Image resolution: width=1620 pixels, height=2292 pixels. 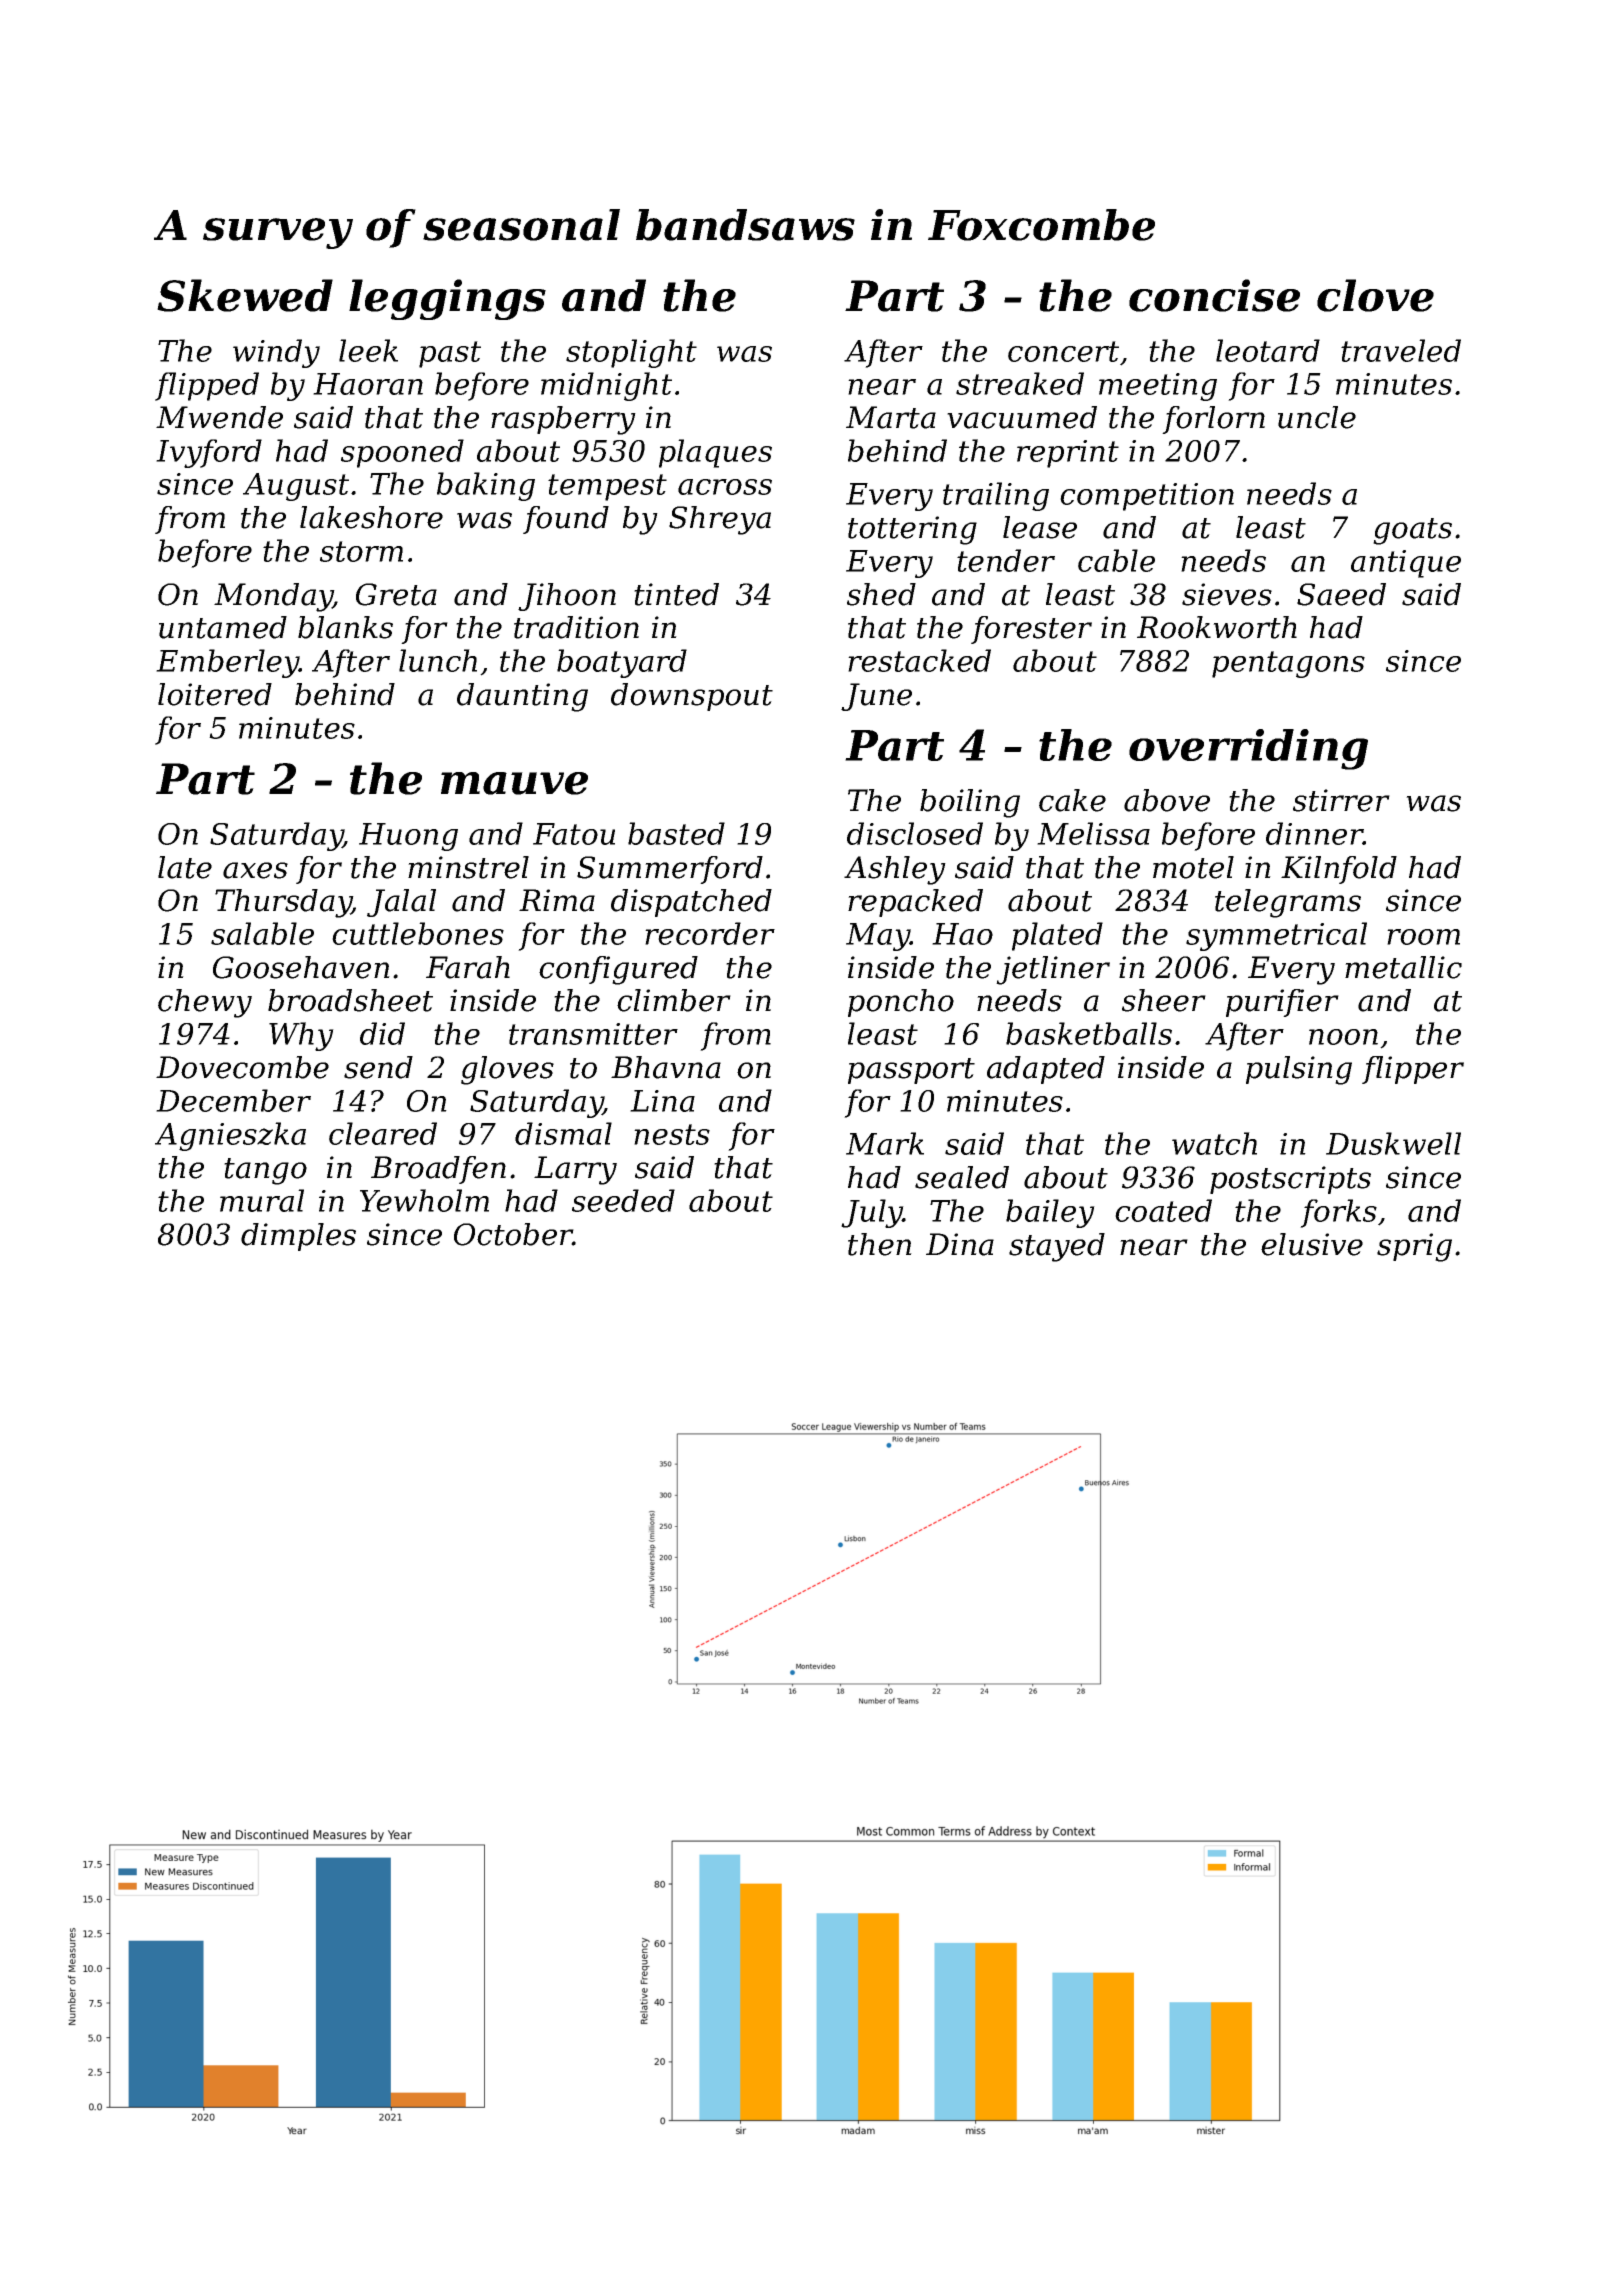 What do you see at coordinates (1375, 295) in the document?
I see `clove` at bounding box center [1375, 295].
